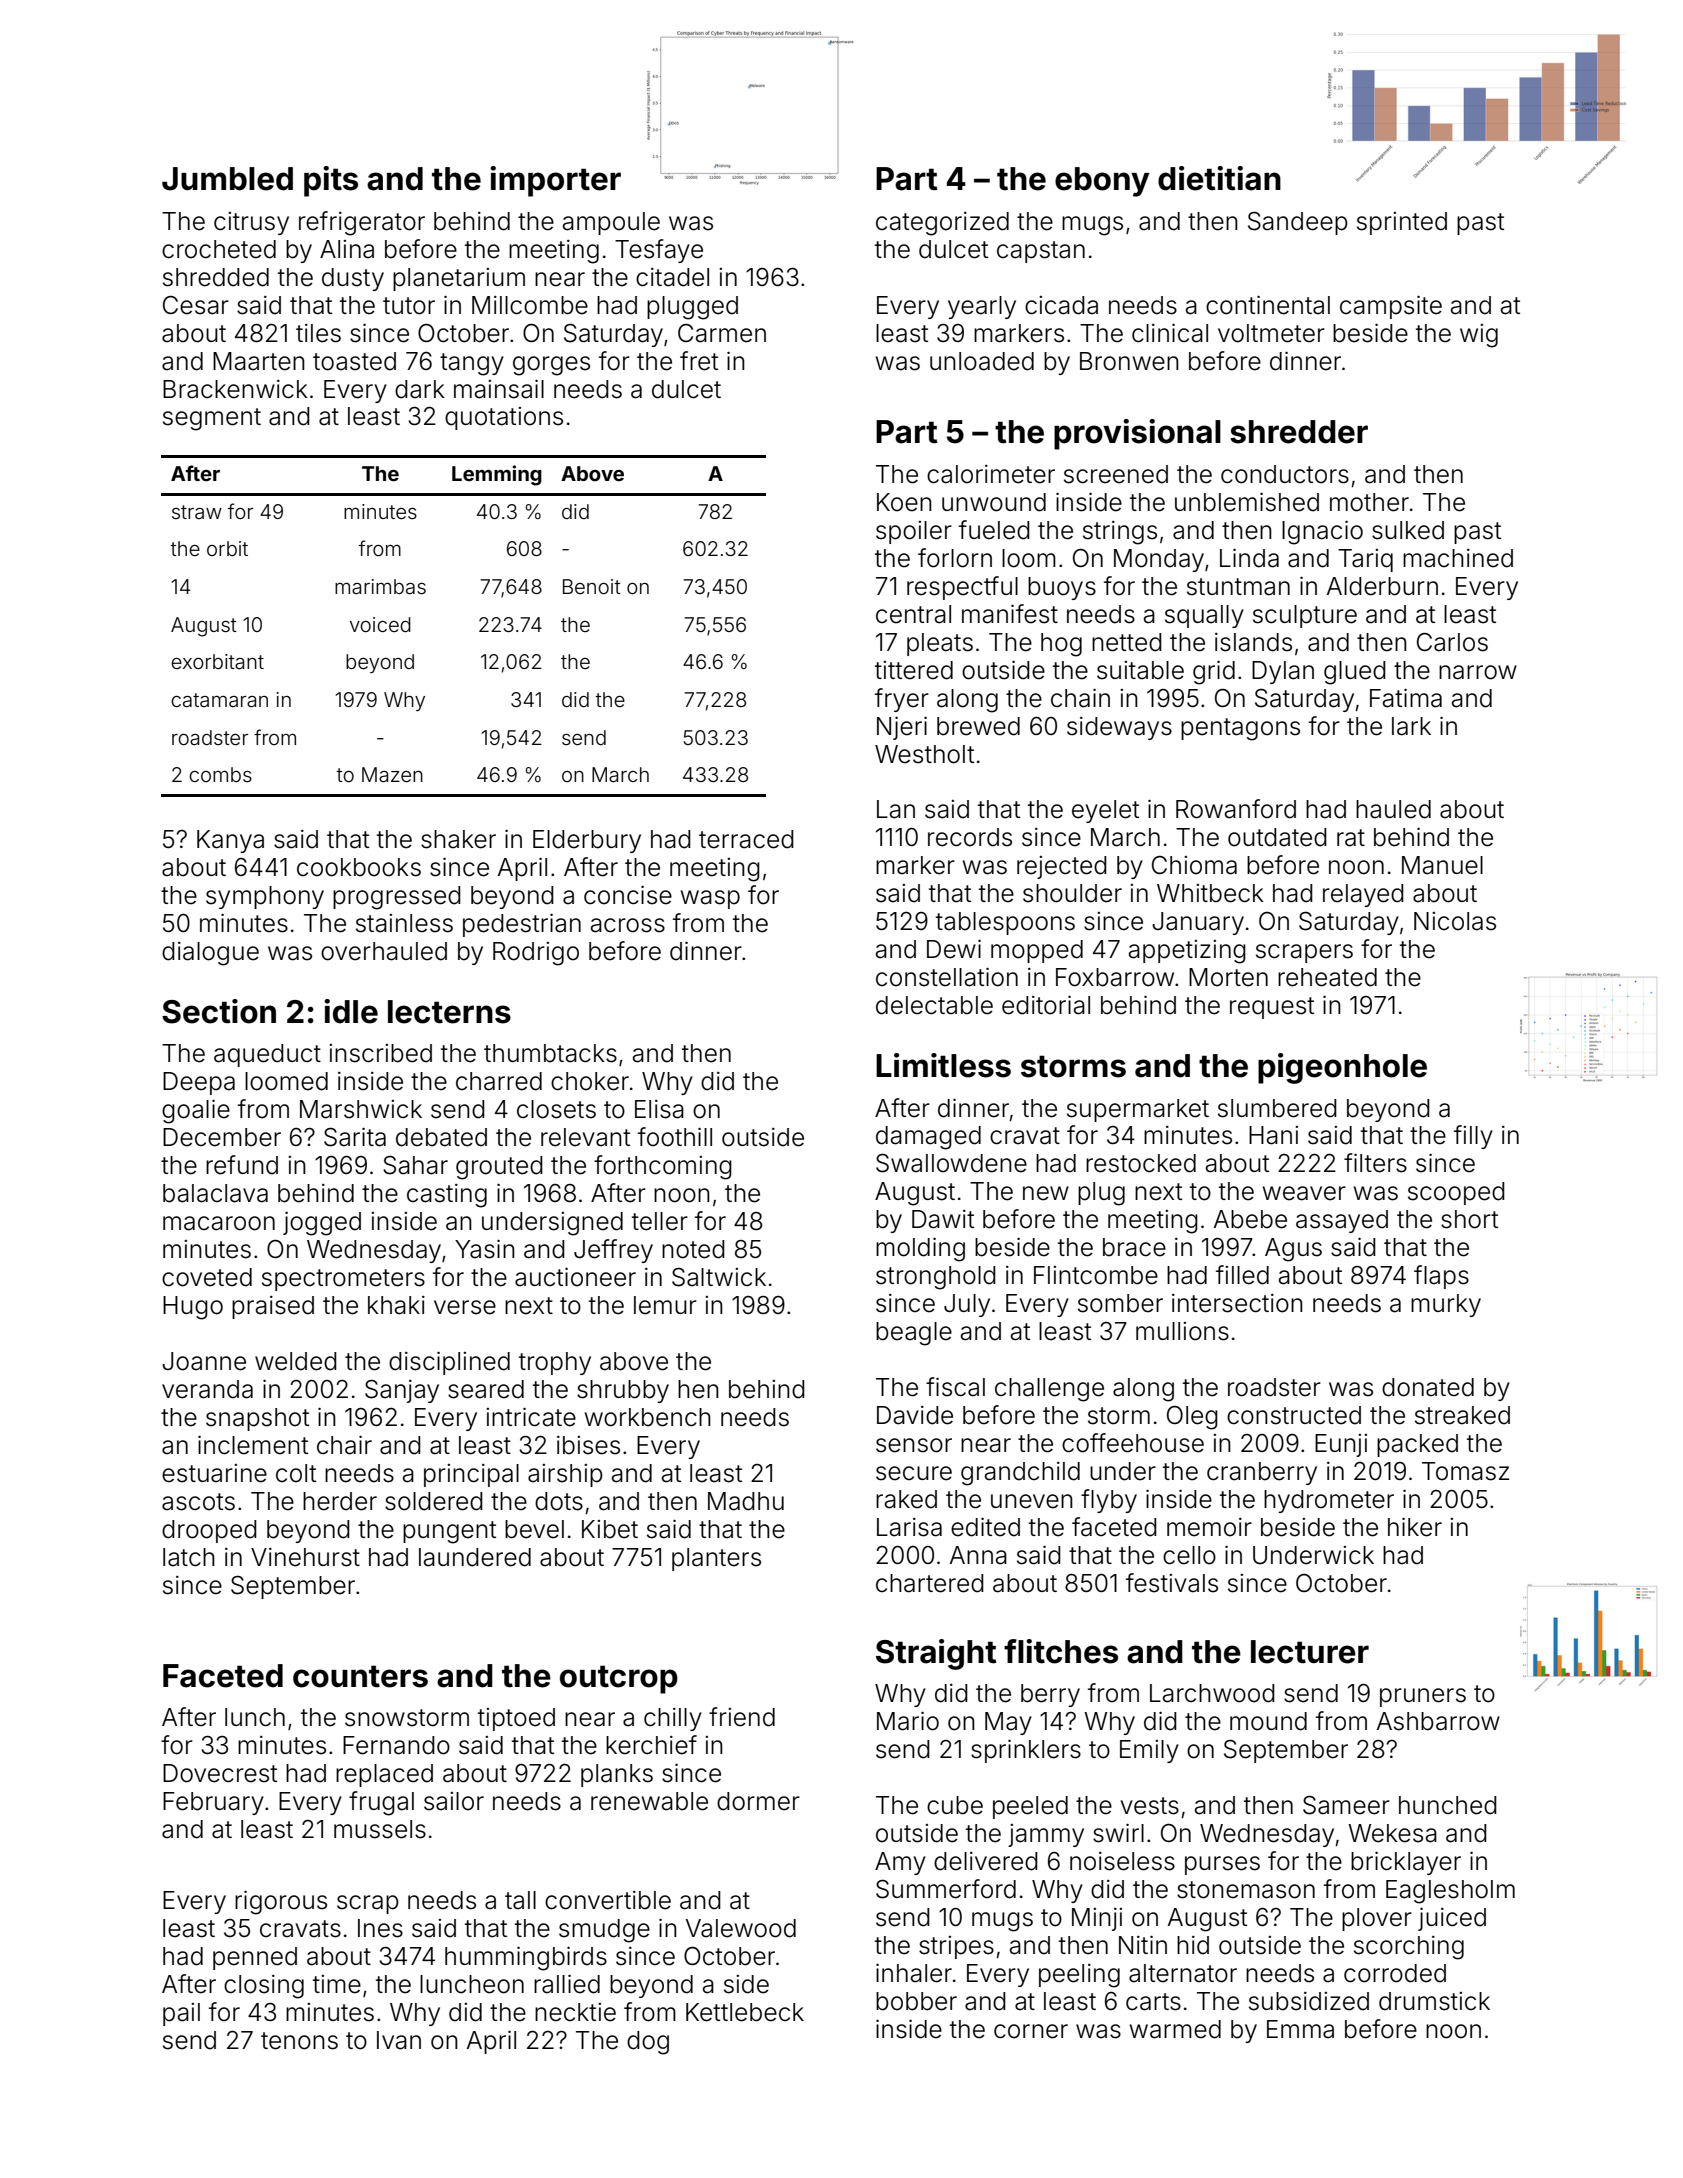 The image size is (1683, 2178). Describe the element at coordinates (181, 2014) in the document. I see `pail` at that location.
